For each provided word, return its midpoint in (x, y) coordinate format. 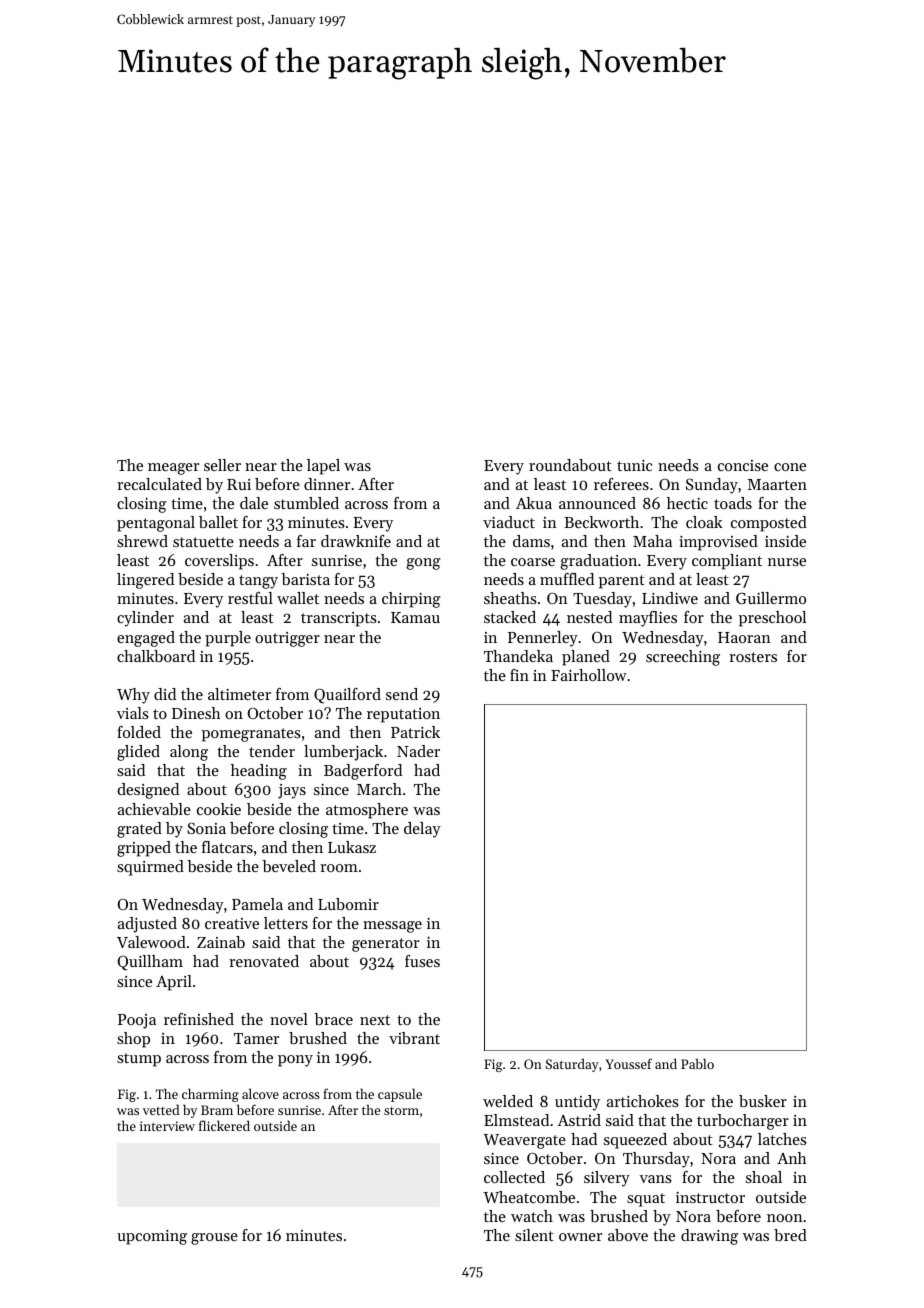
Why (133, 696)
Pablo (697, 1063)
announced (597, 503)
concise (743, 465)
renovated (264, 961)
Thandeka (518, 656)
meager (173, 469)
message (392, 927)
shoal (764, 1177)
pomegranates (251, 735)
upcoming (152, 1237)
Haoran (744, 637)
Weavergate (524, 1141)
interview (167, 1126)
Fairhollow (589, 675)
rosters (753, 657)
